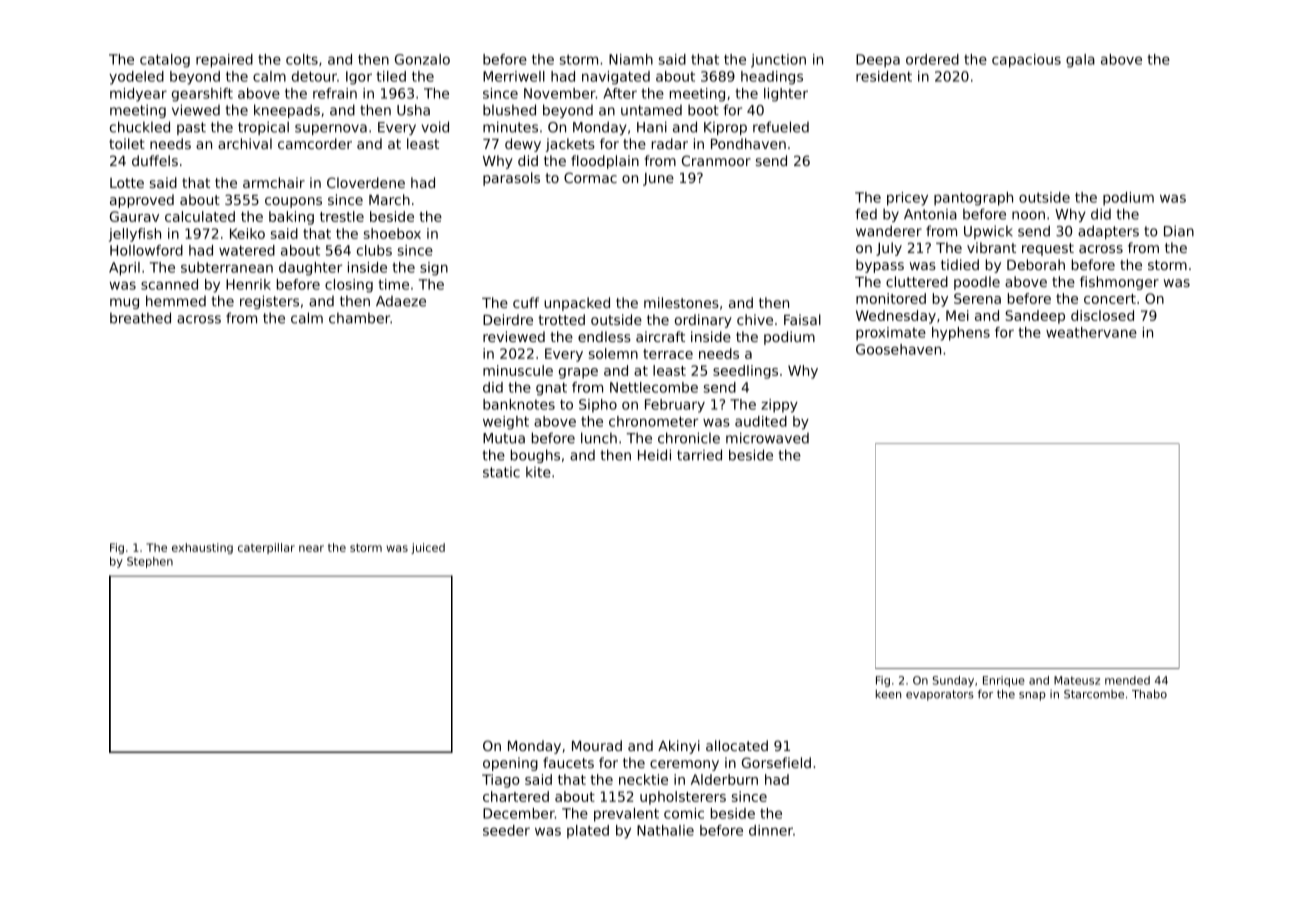  Describe the element at coordinates (767, 438) in the page. I see `microwaved` at that location.
